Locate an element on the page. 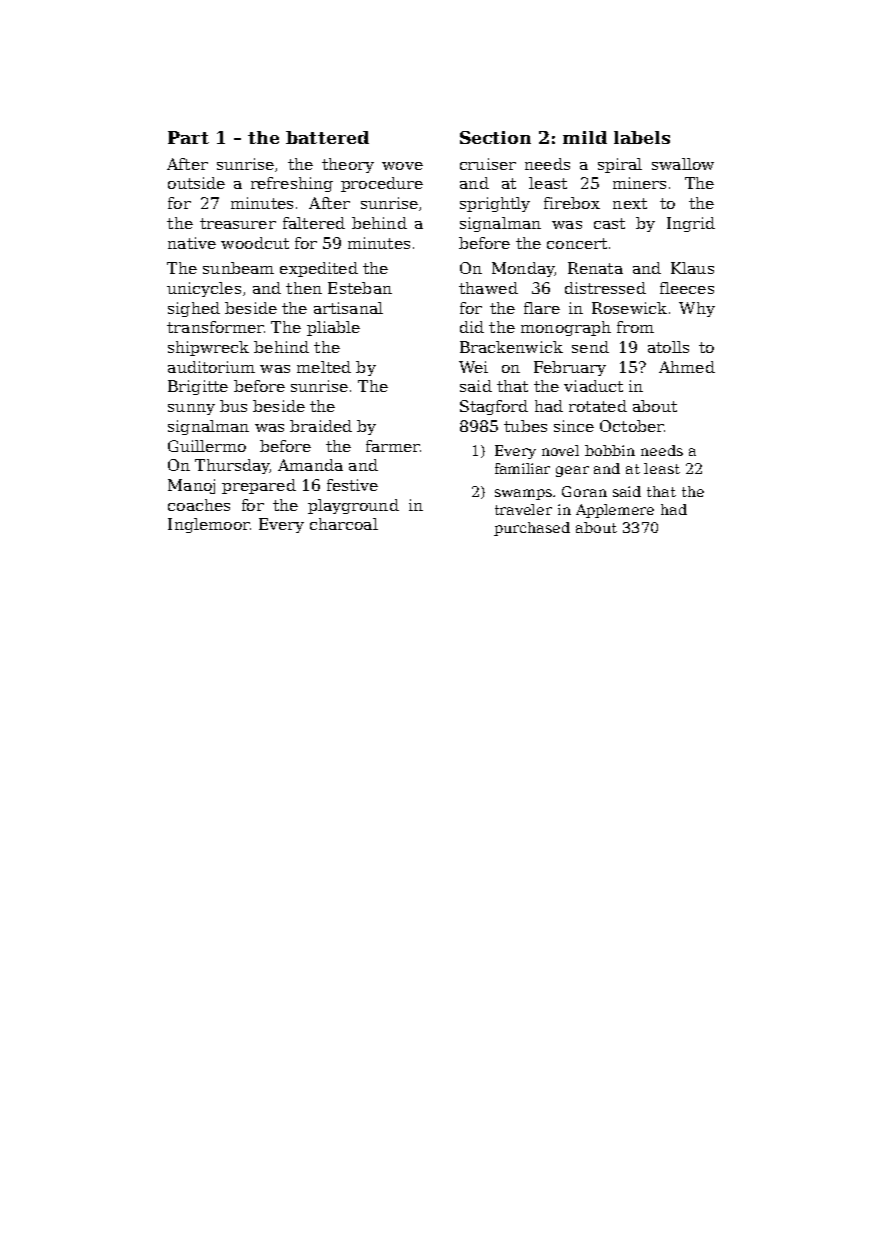 This page has width=882, height=1251. October is located at coordinates (632, 426).
